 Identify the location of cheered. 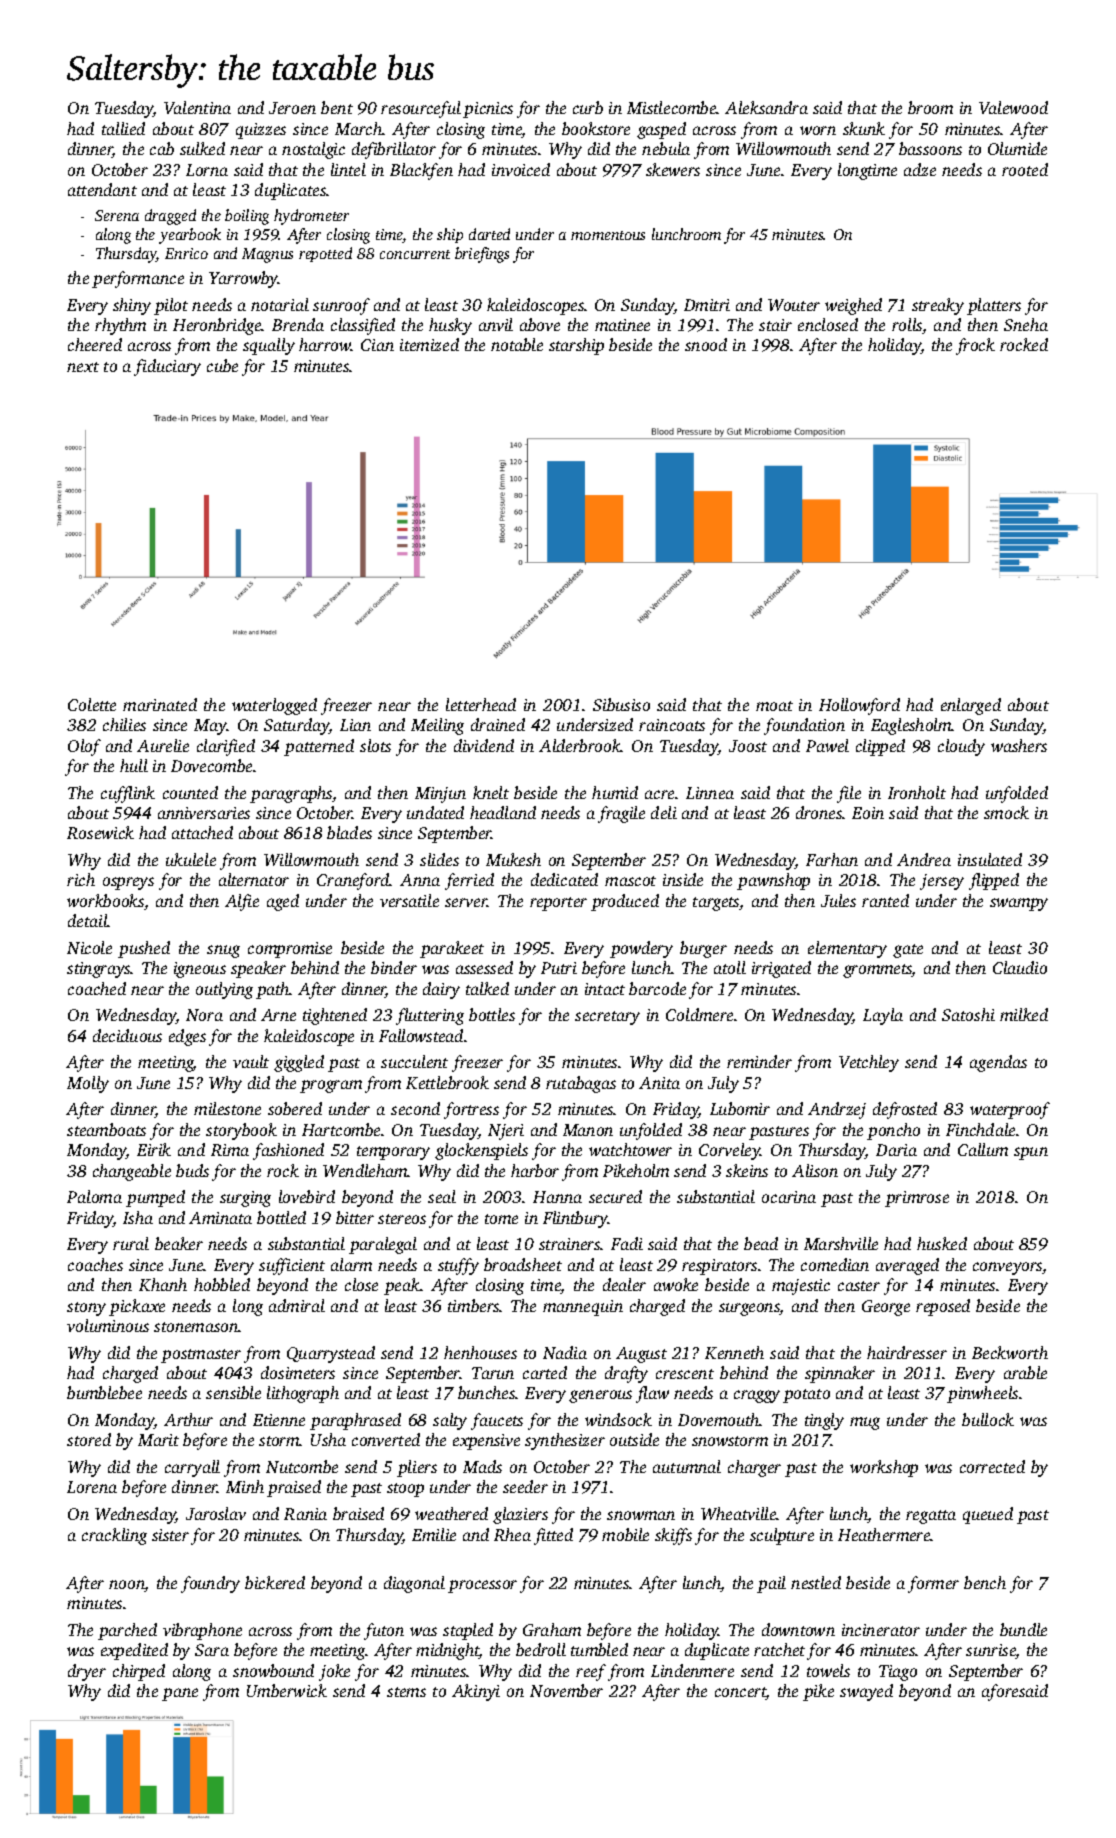
(95, 344).
